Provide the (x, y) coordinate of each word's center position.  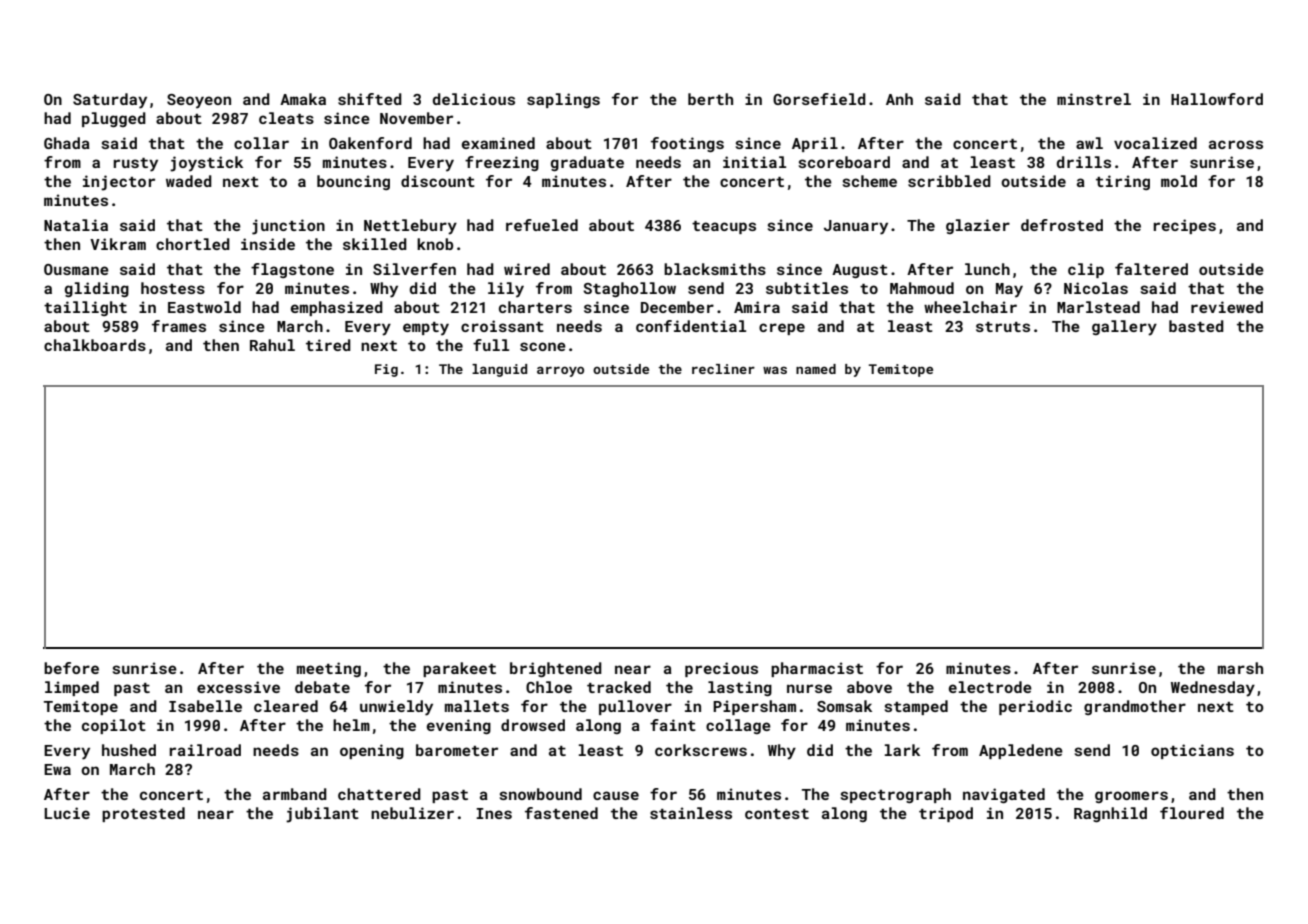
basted (1196, 326)
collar (261, 143)
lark (902, 750)
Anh (899, 99)
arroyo (560, 371)
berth (710, 99)
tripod (946, 814)
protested (143, 814)
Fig (386, 370)
